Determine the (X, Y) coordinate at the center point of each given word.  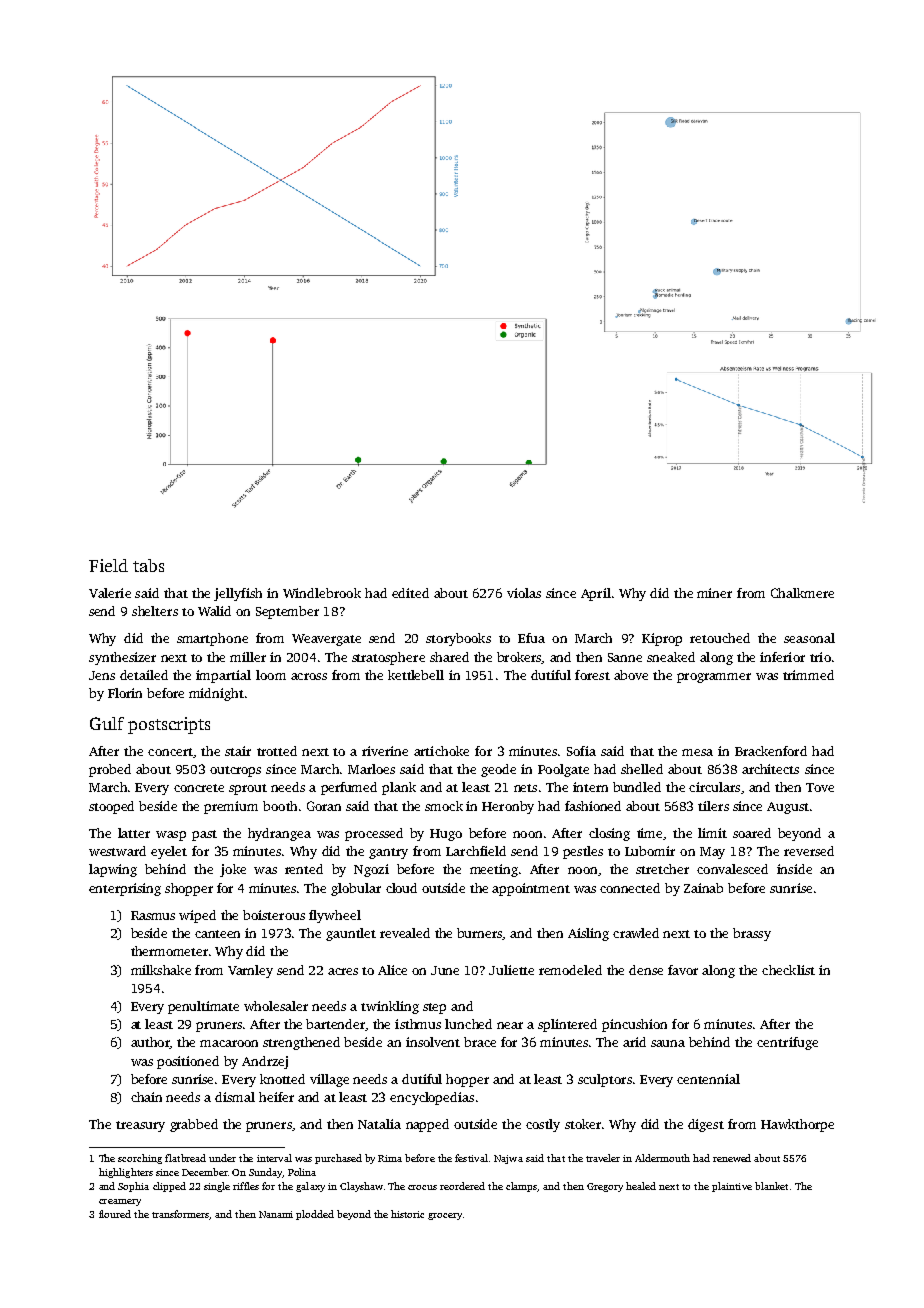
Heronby (508, 807)
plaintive (732, 1187)
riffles (246, 1186)
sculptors (605, 1080)
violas (524, 593)
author (150, 1043)
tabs (148, 565)
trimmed (808, 675)
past (204, 835)
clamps (522, 1187)
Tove (820, 787)
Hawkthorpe (797, 1125)
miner (714, 593)
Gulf (107, 723)
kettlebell (416, 675)
